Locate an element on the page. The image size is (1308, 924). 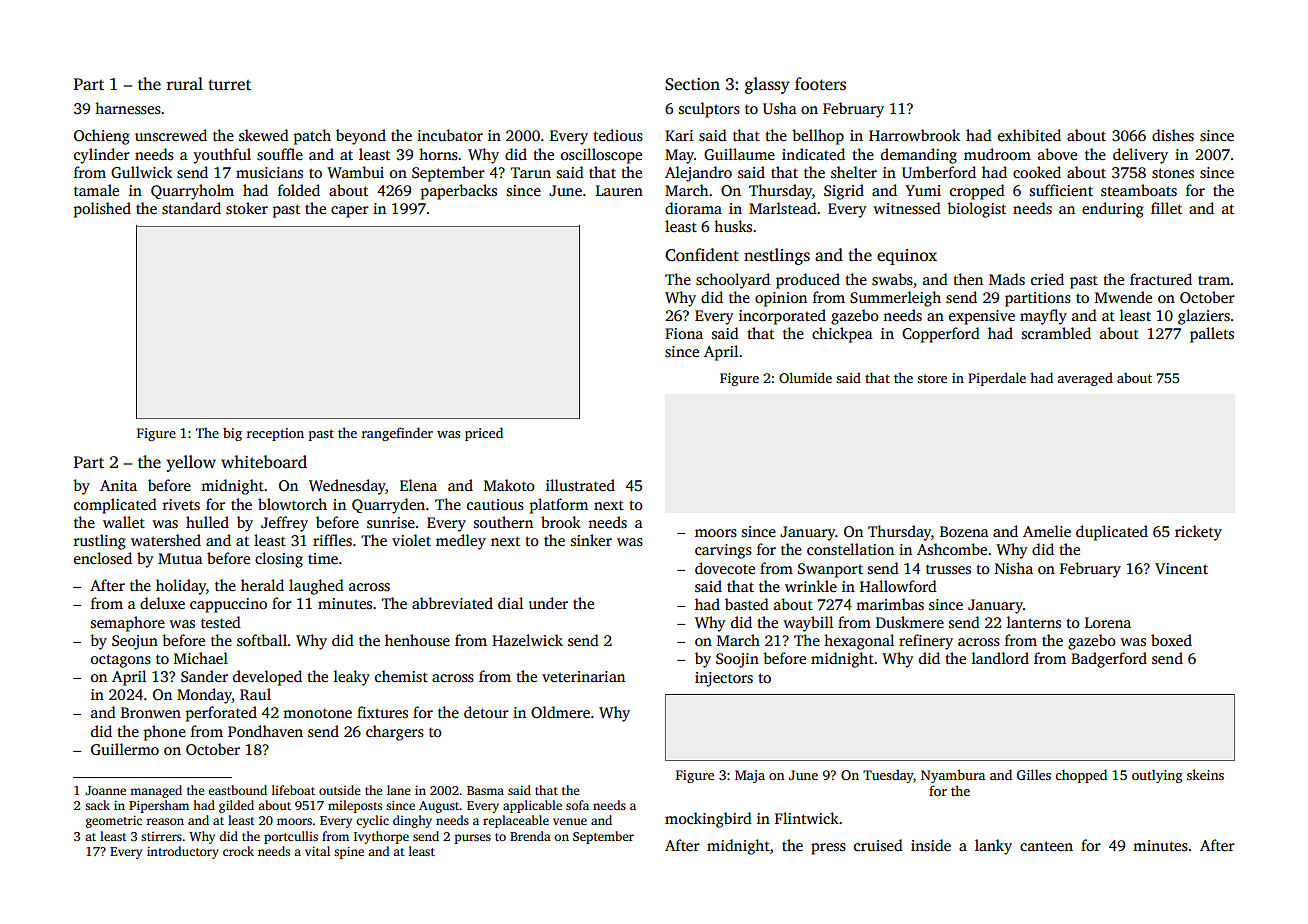
incubator is located at coordinates (450, 135).
